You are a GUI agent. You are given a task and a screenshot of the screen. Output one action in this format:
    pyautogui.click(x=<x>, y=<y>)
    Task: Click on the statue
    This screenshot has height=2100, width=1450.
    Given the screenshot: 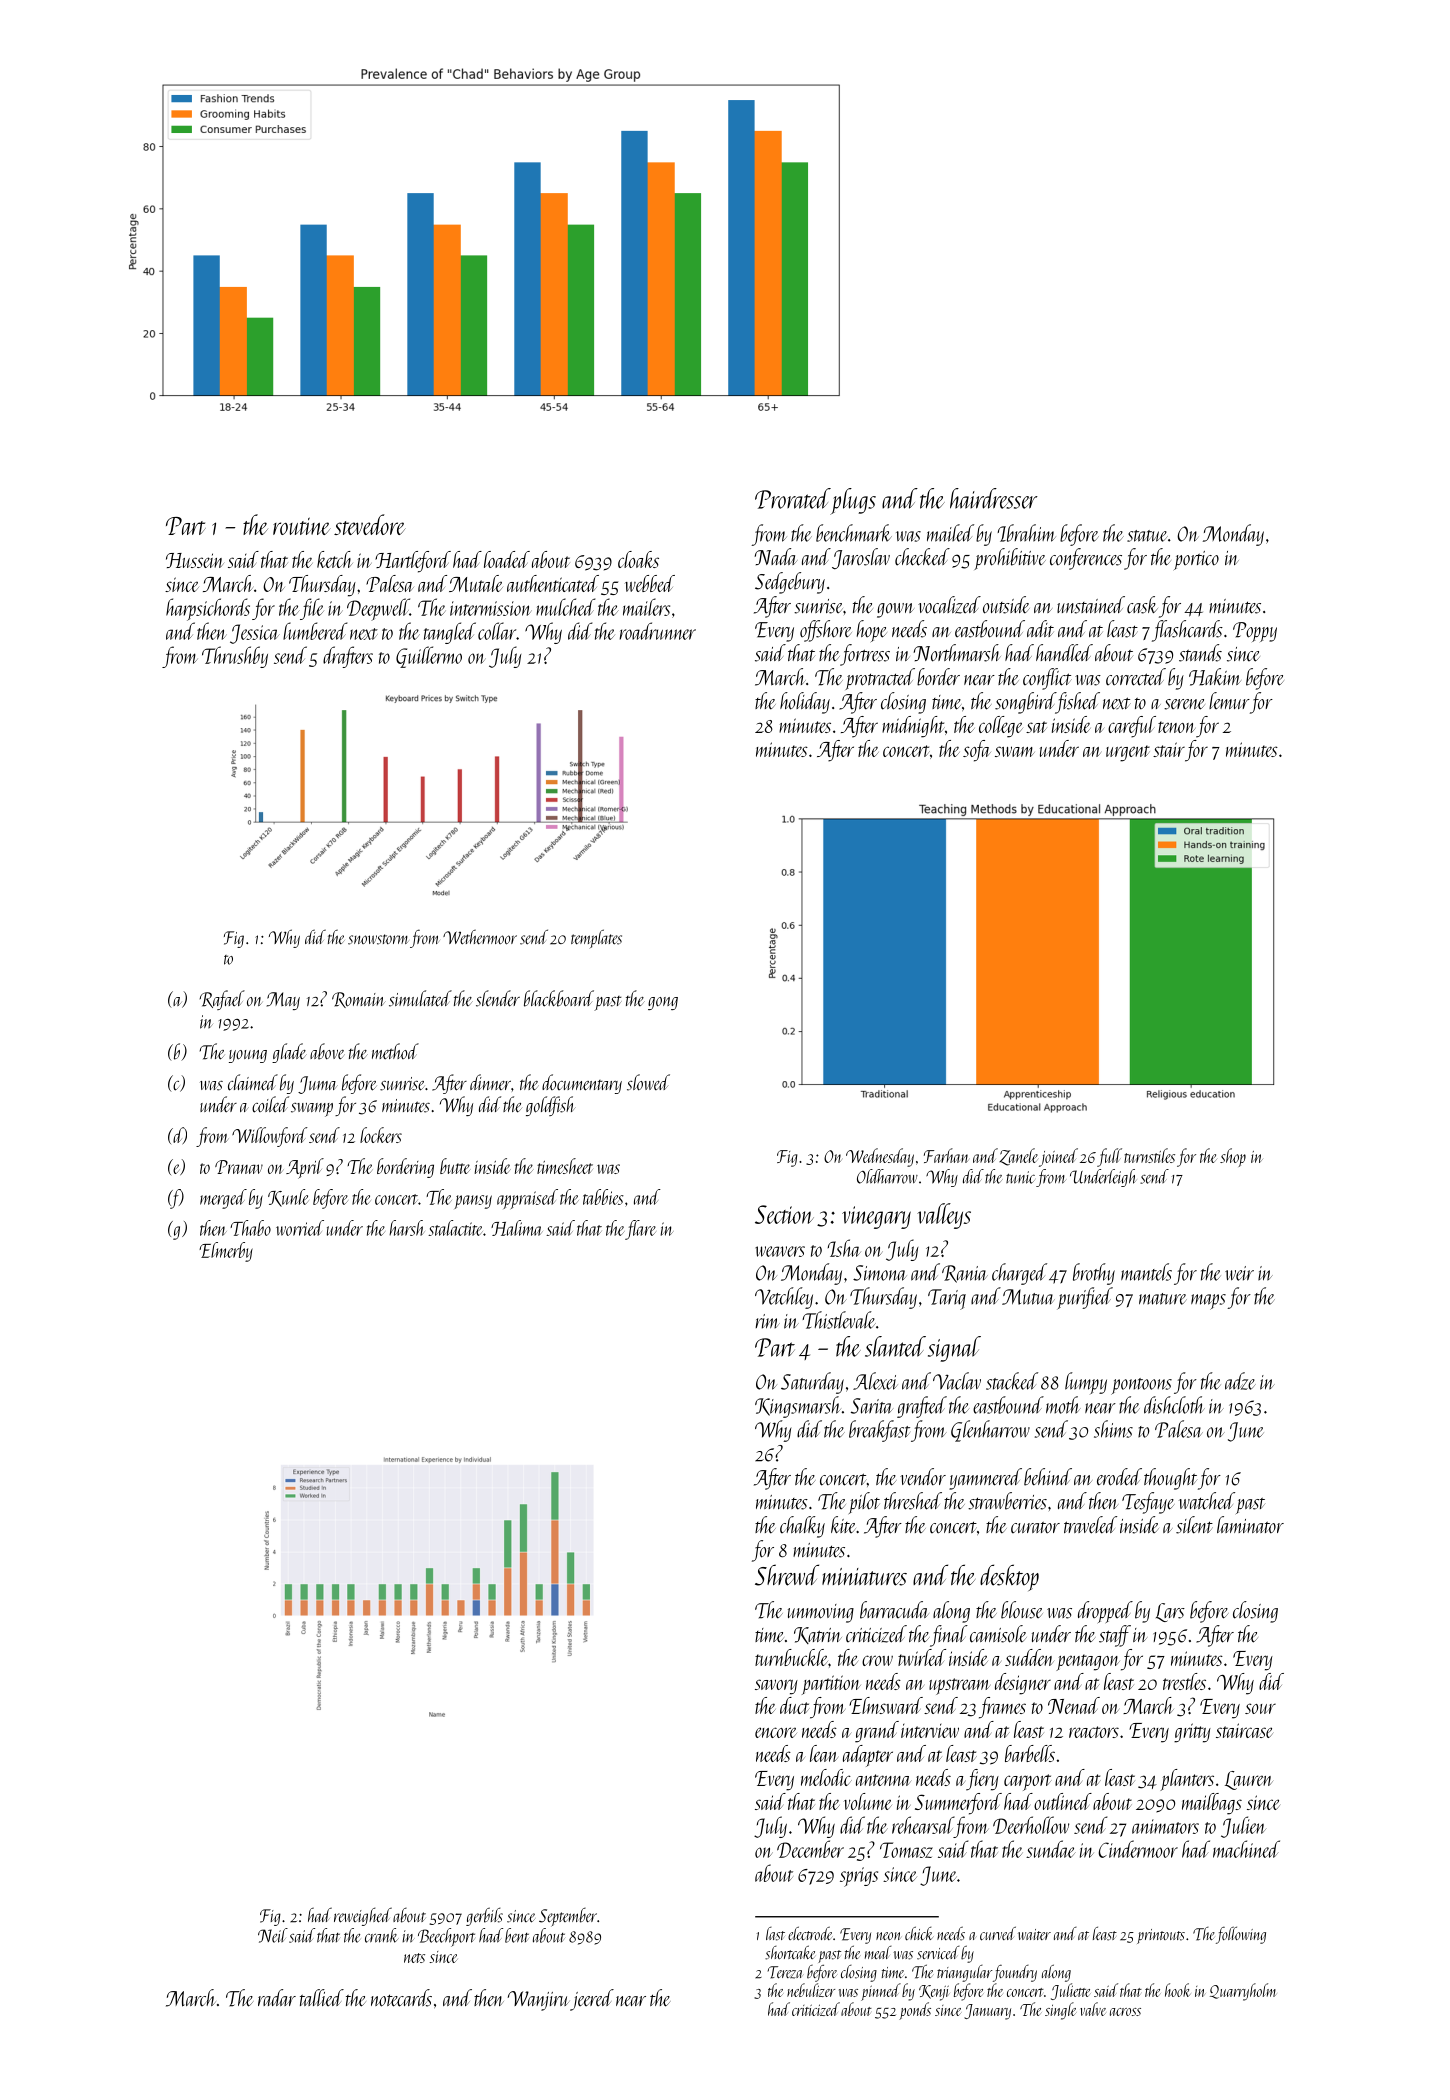 What is the action you would take?
    pyautogui.click(x=1147, y=536)
